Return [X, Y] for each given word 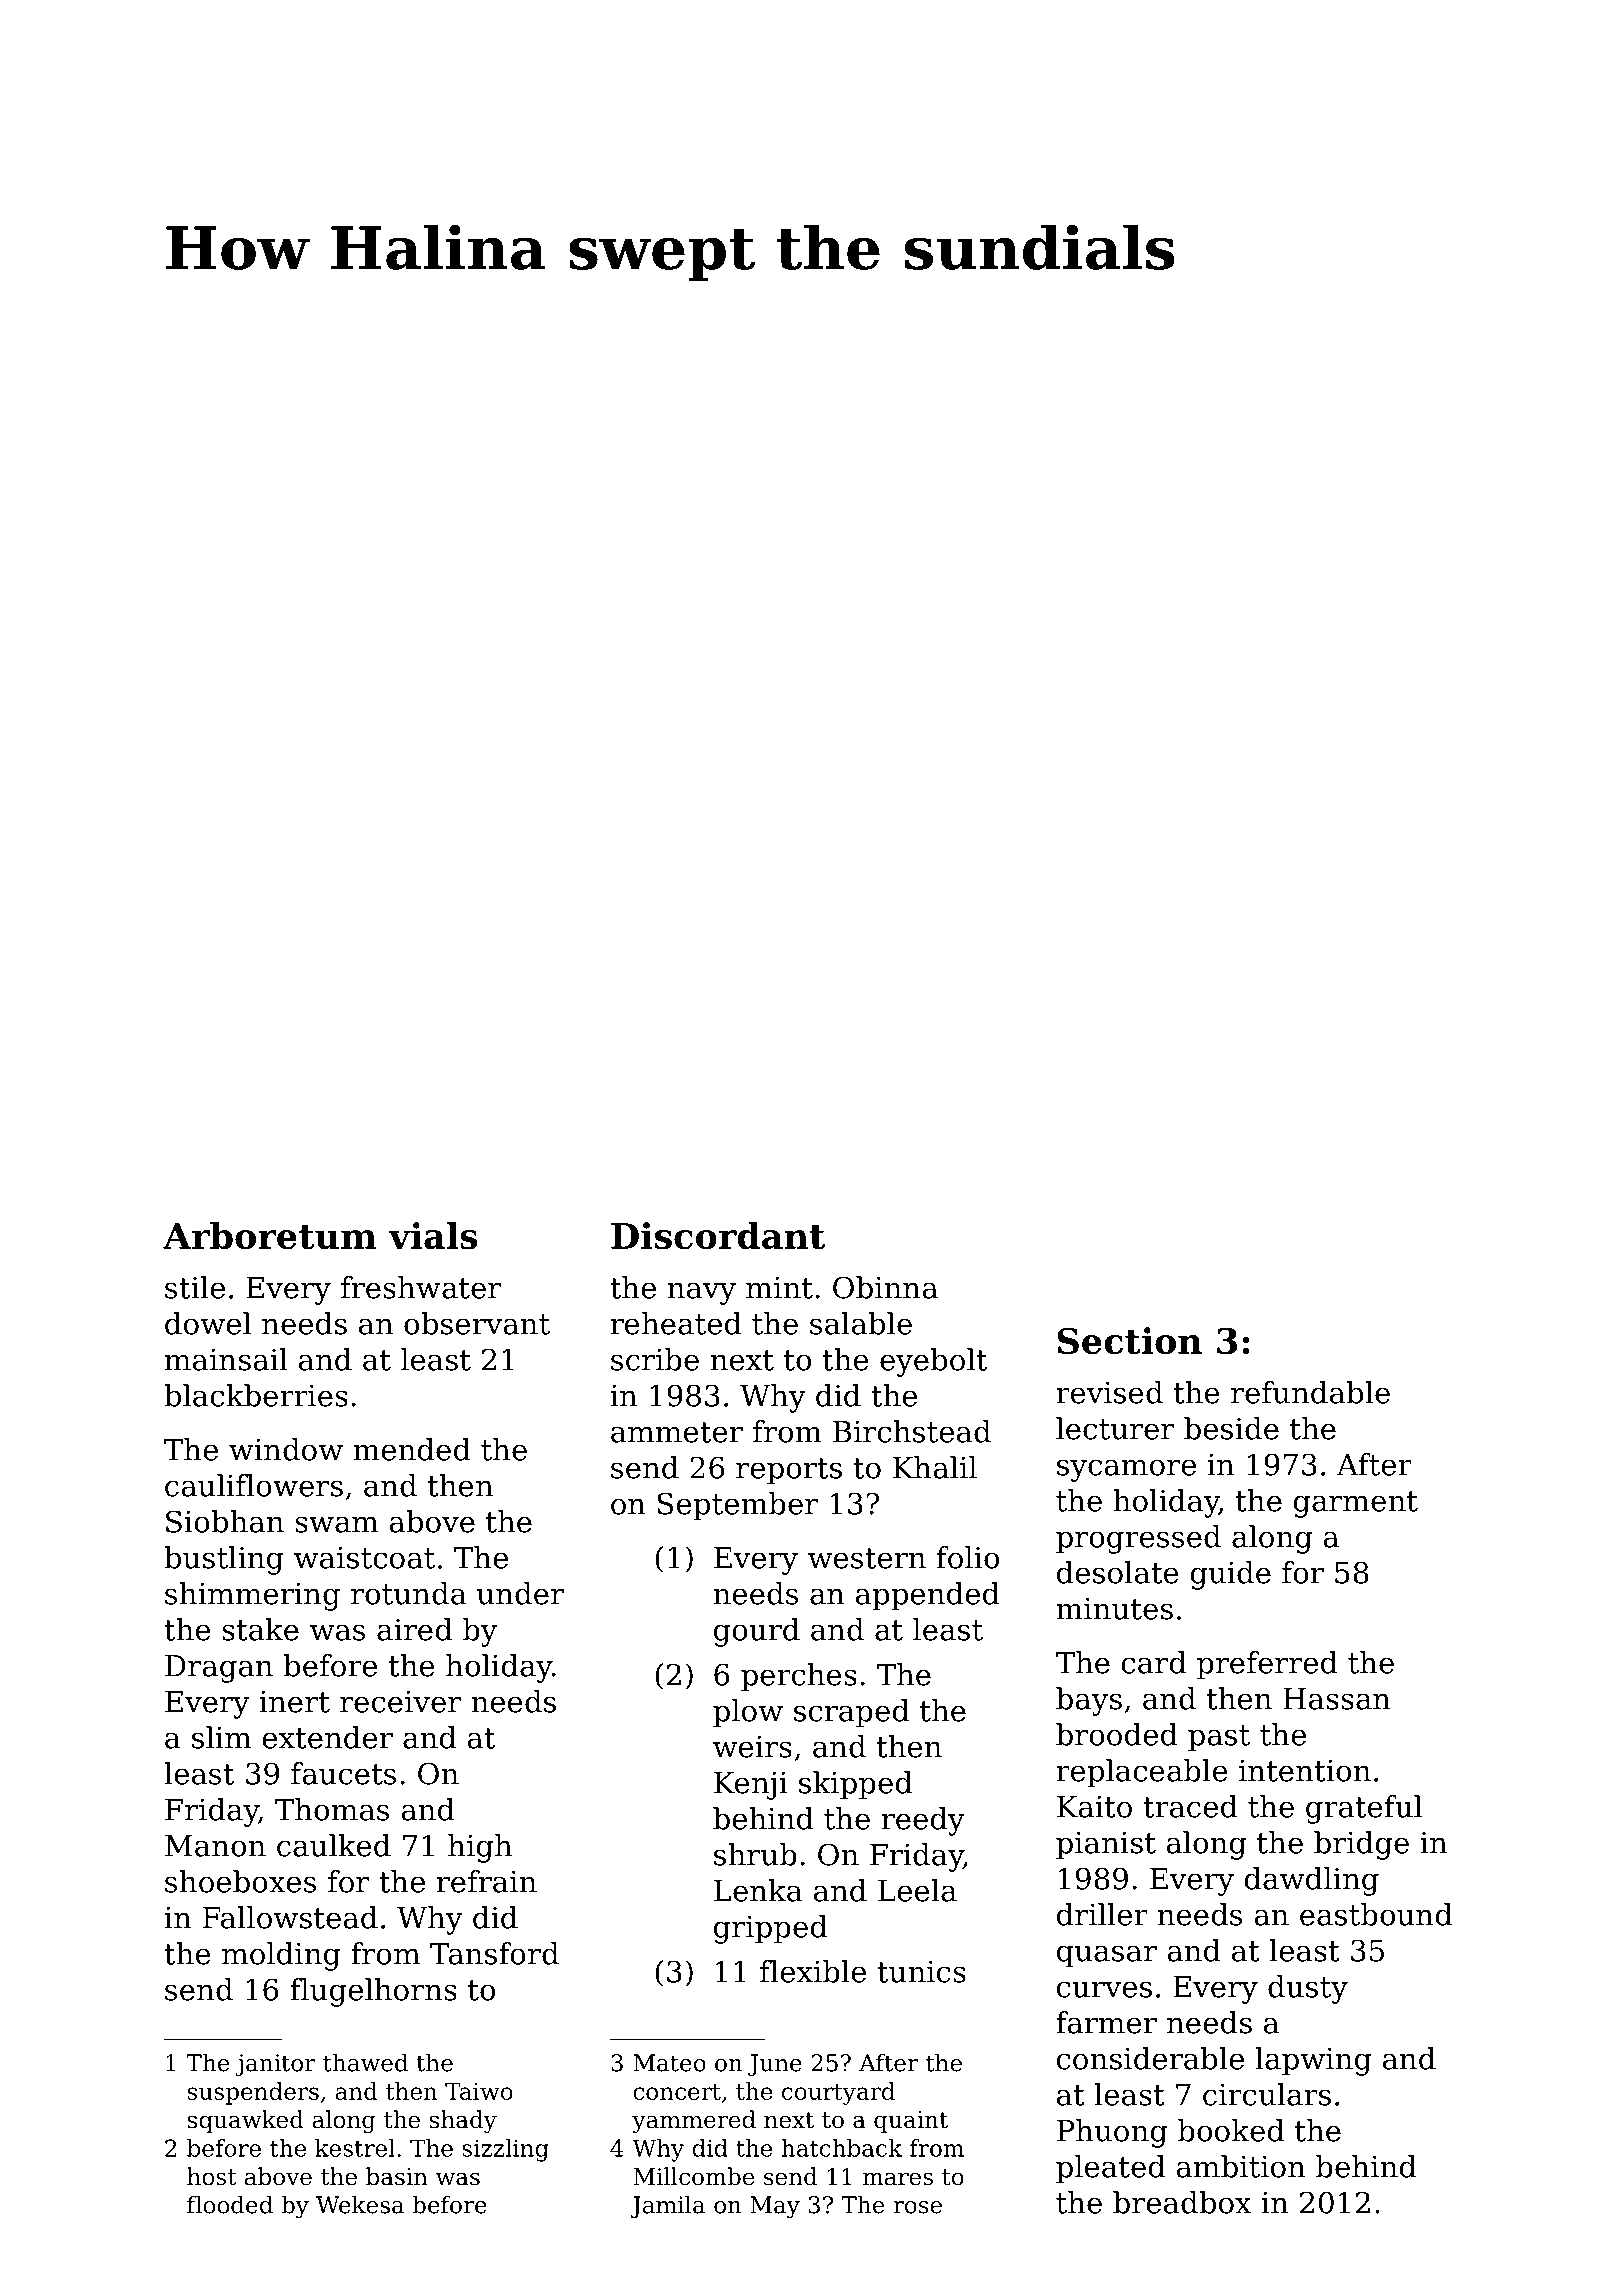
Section [1130, 1340]
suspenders [253, 2093]
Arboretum [270, 1235]
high [480, 1848]
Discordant [718, 1235]
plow [748, 1713]
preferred [1267, 1665]
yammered [694, 2121]
